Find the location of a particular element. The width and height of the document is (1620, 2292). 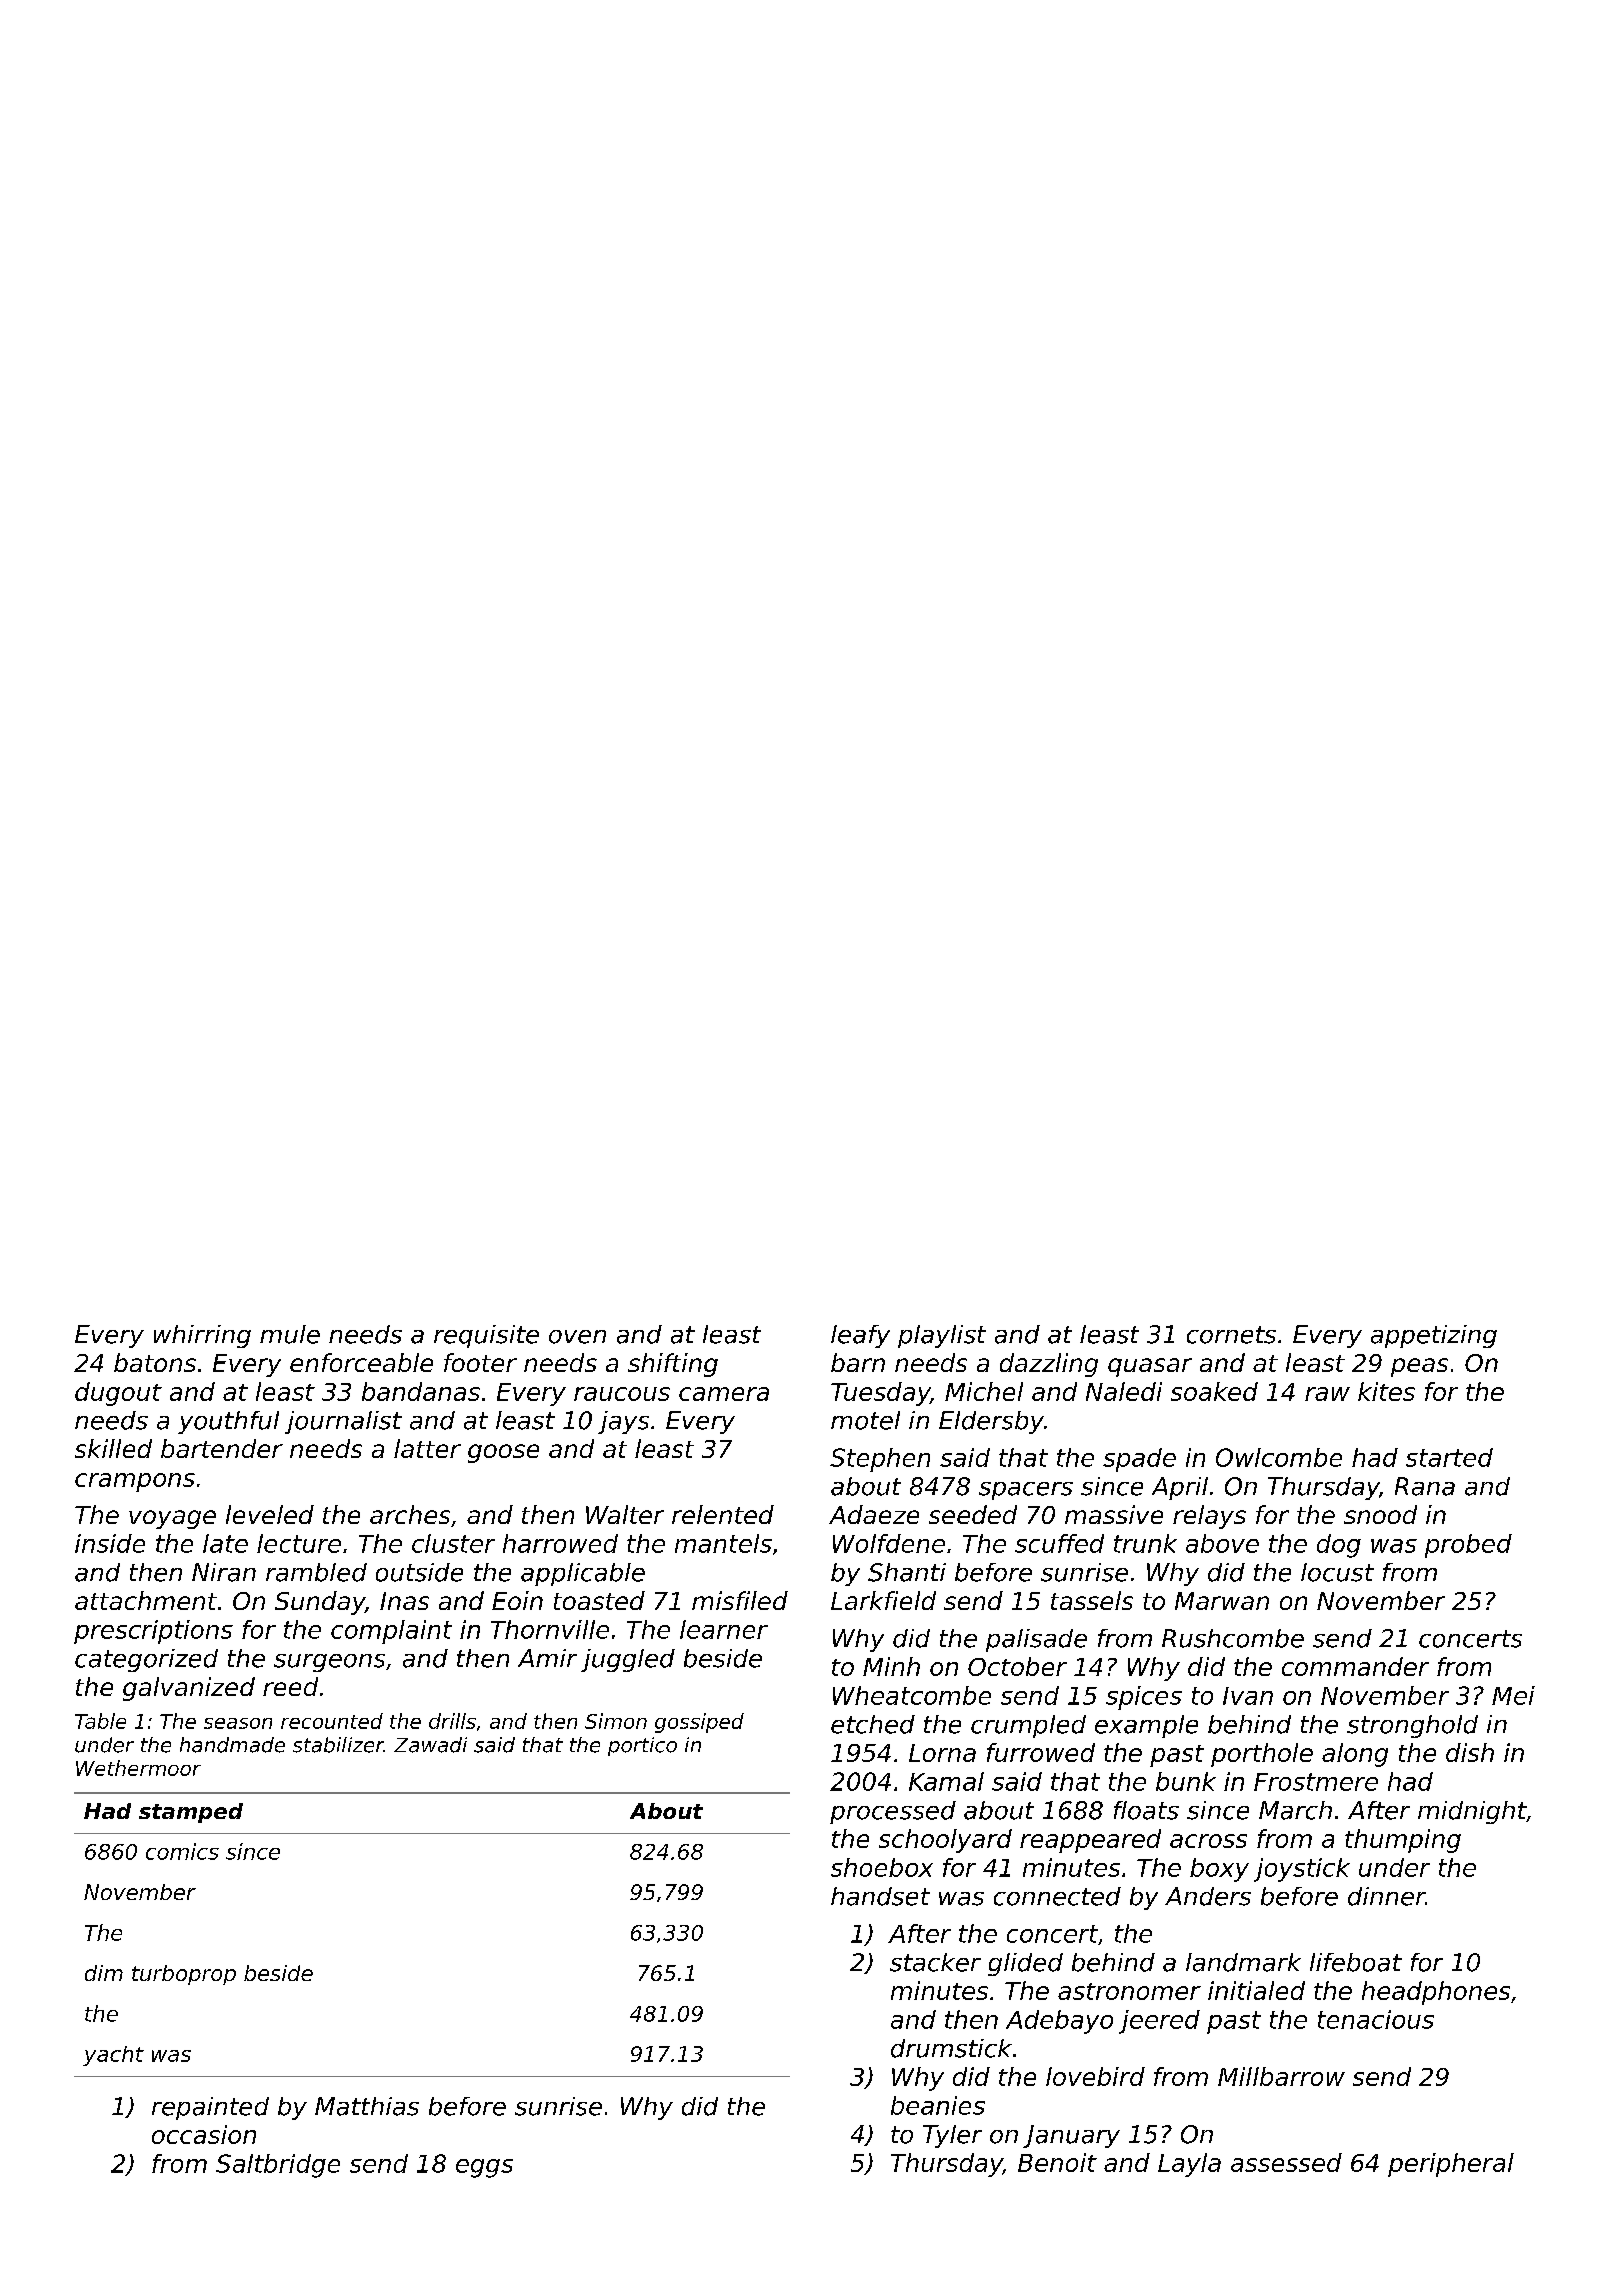

Mei is located at coordinates (1513, 1695).
